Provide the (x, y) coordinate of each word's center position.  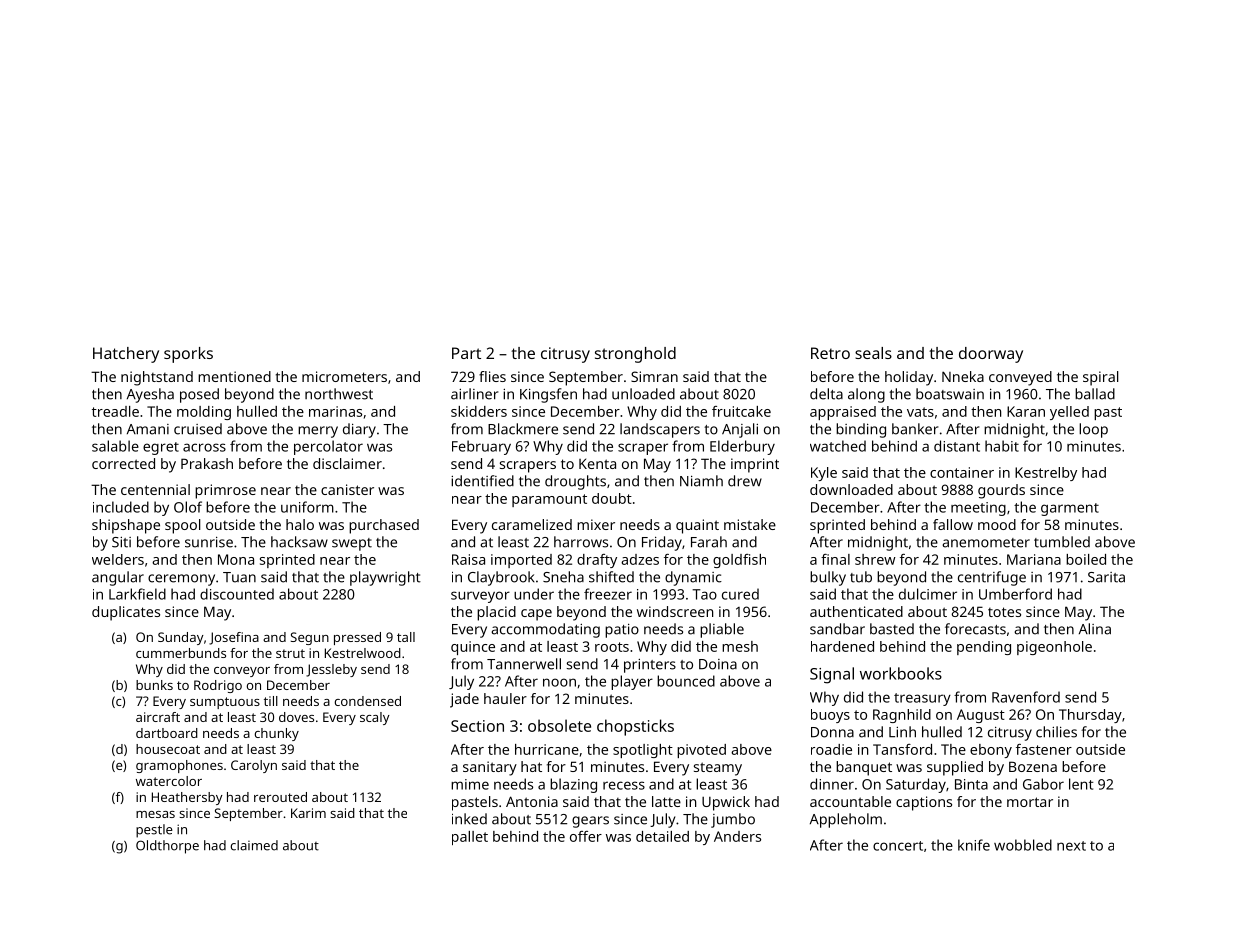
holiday (909, 378)
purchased (384, 526)
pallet (470, 838)
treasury (922, 699)
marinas (335, 411)
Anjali (740, 430)
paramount (549, 500)
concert (898, 846)
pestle (154, 831)
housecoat (168, 749)
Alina (1095, 629)
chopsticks (635, 727)
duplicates (126, 613)
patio (622, 631)
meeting (978, 509)
